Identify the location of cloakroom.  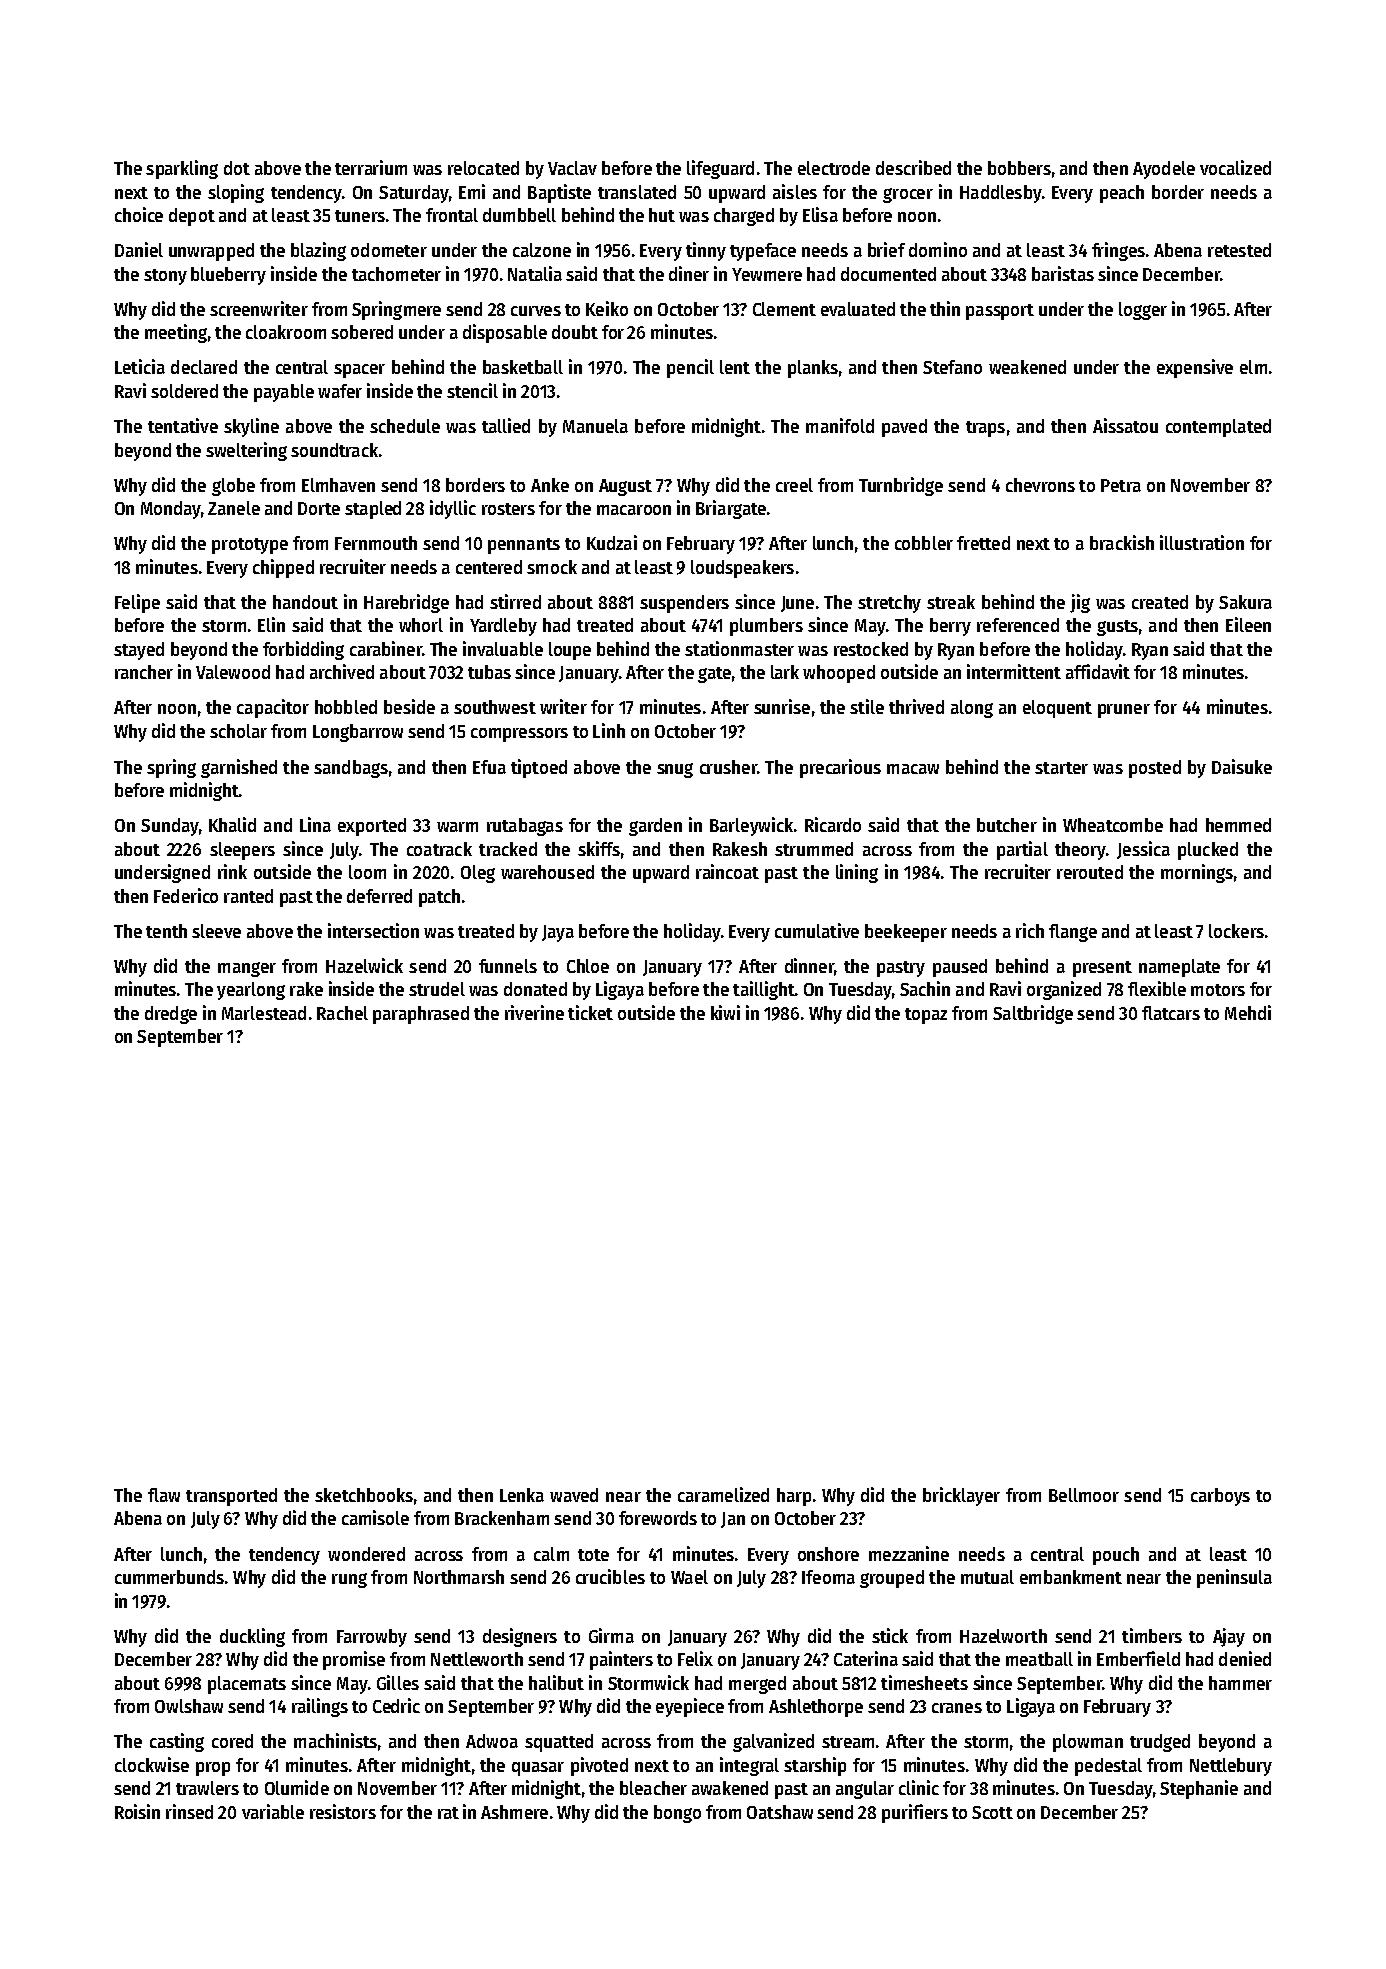
(286, 332).
